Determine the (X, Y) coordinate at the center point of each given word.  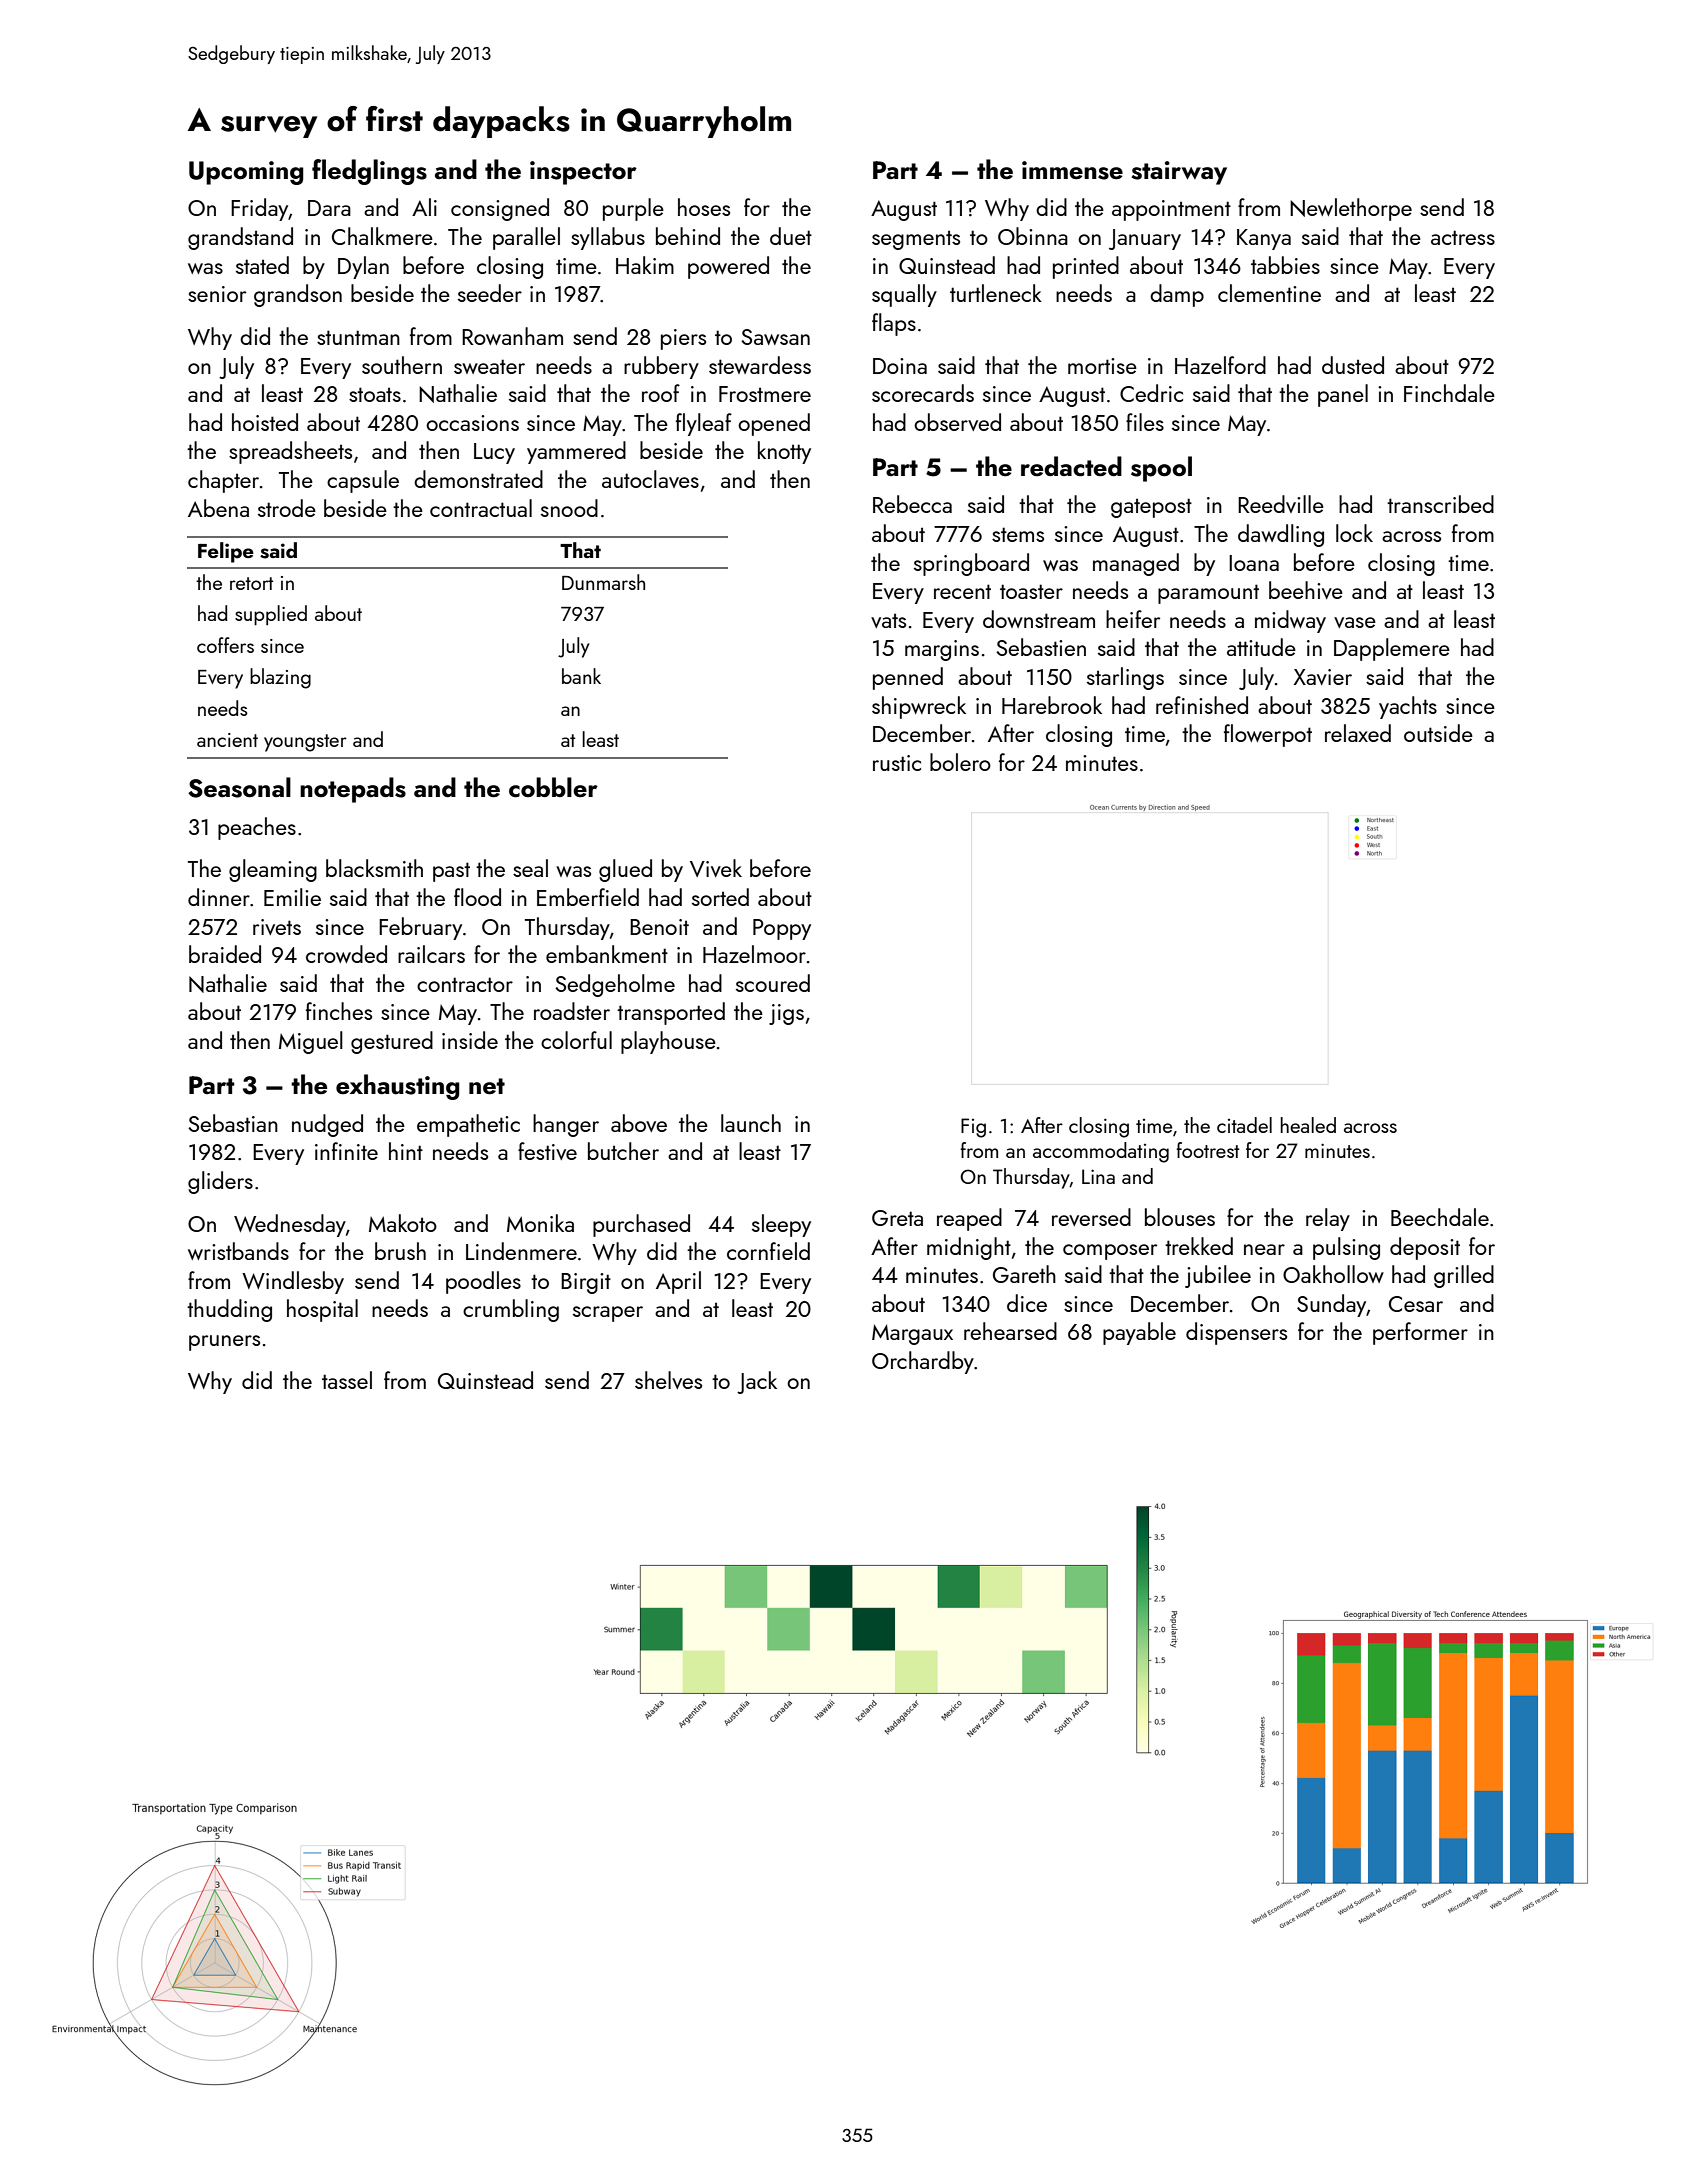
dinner (219, 897)
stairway (1179, 173)
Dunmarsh (603, 582)
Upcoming (246, 173)
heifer (1133, 619)
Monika (540, 1223)
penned (908, 678)
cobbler (553, 787)
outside (1438, 733)
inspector (583, 173)
